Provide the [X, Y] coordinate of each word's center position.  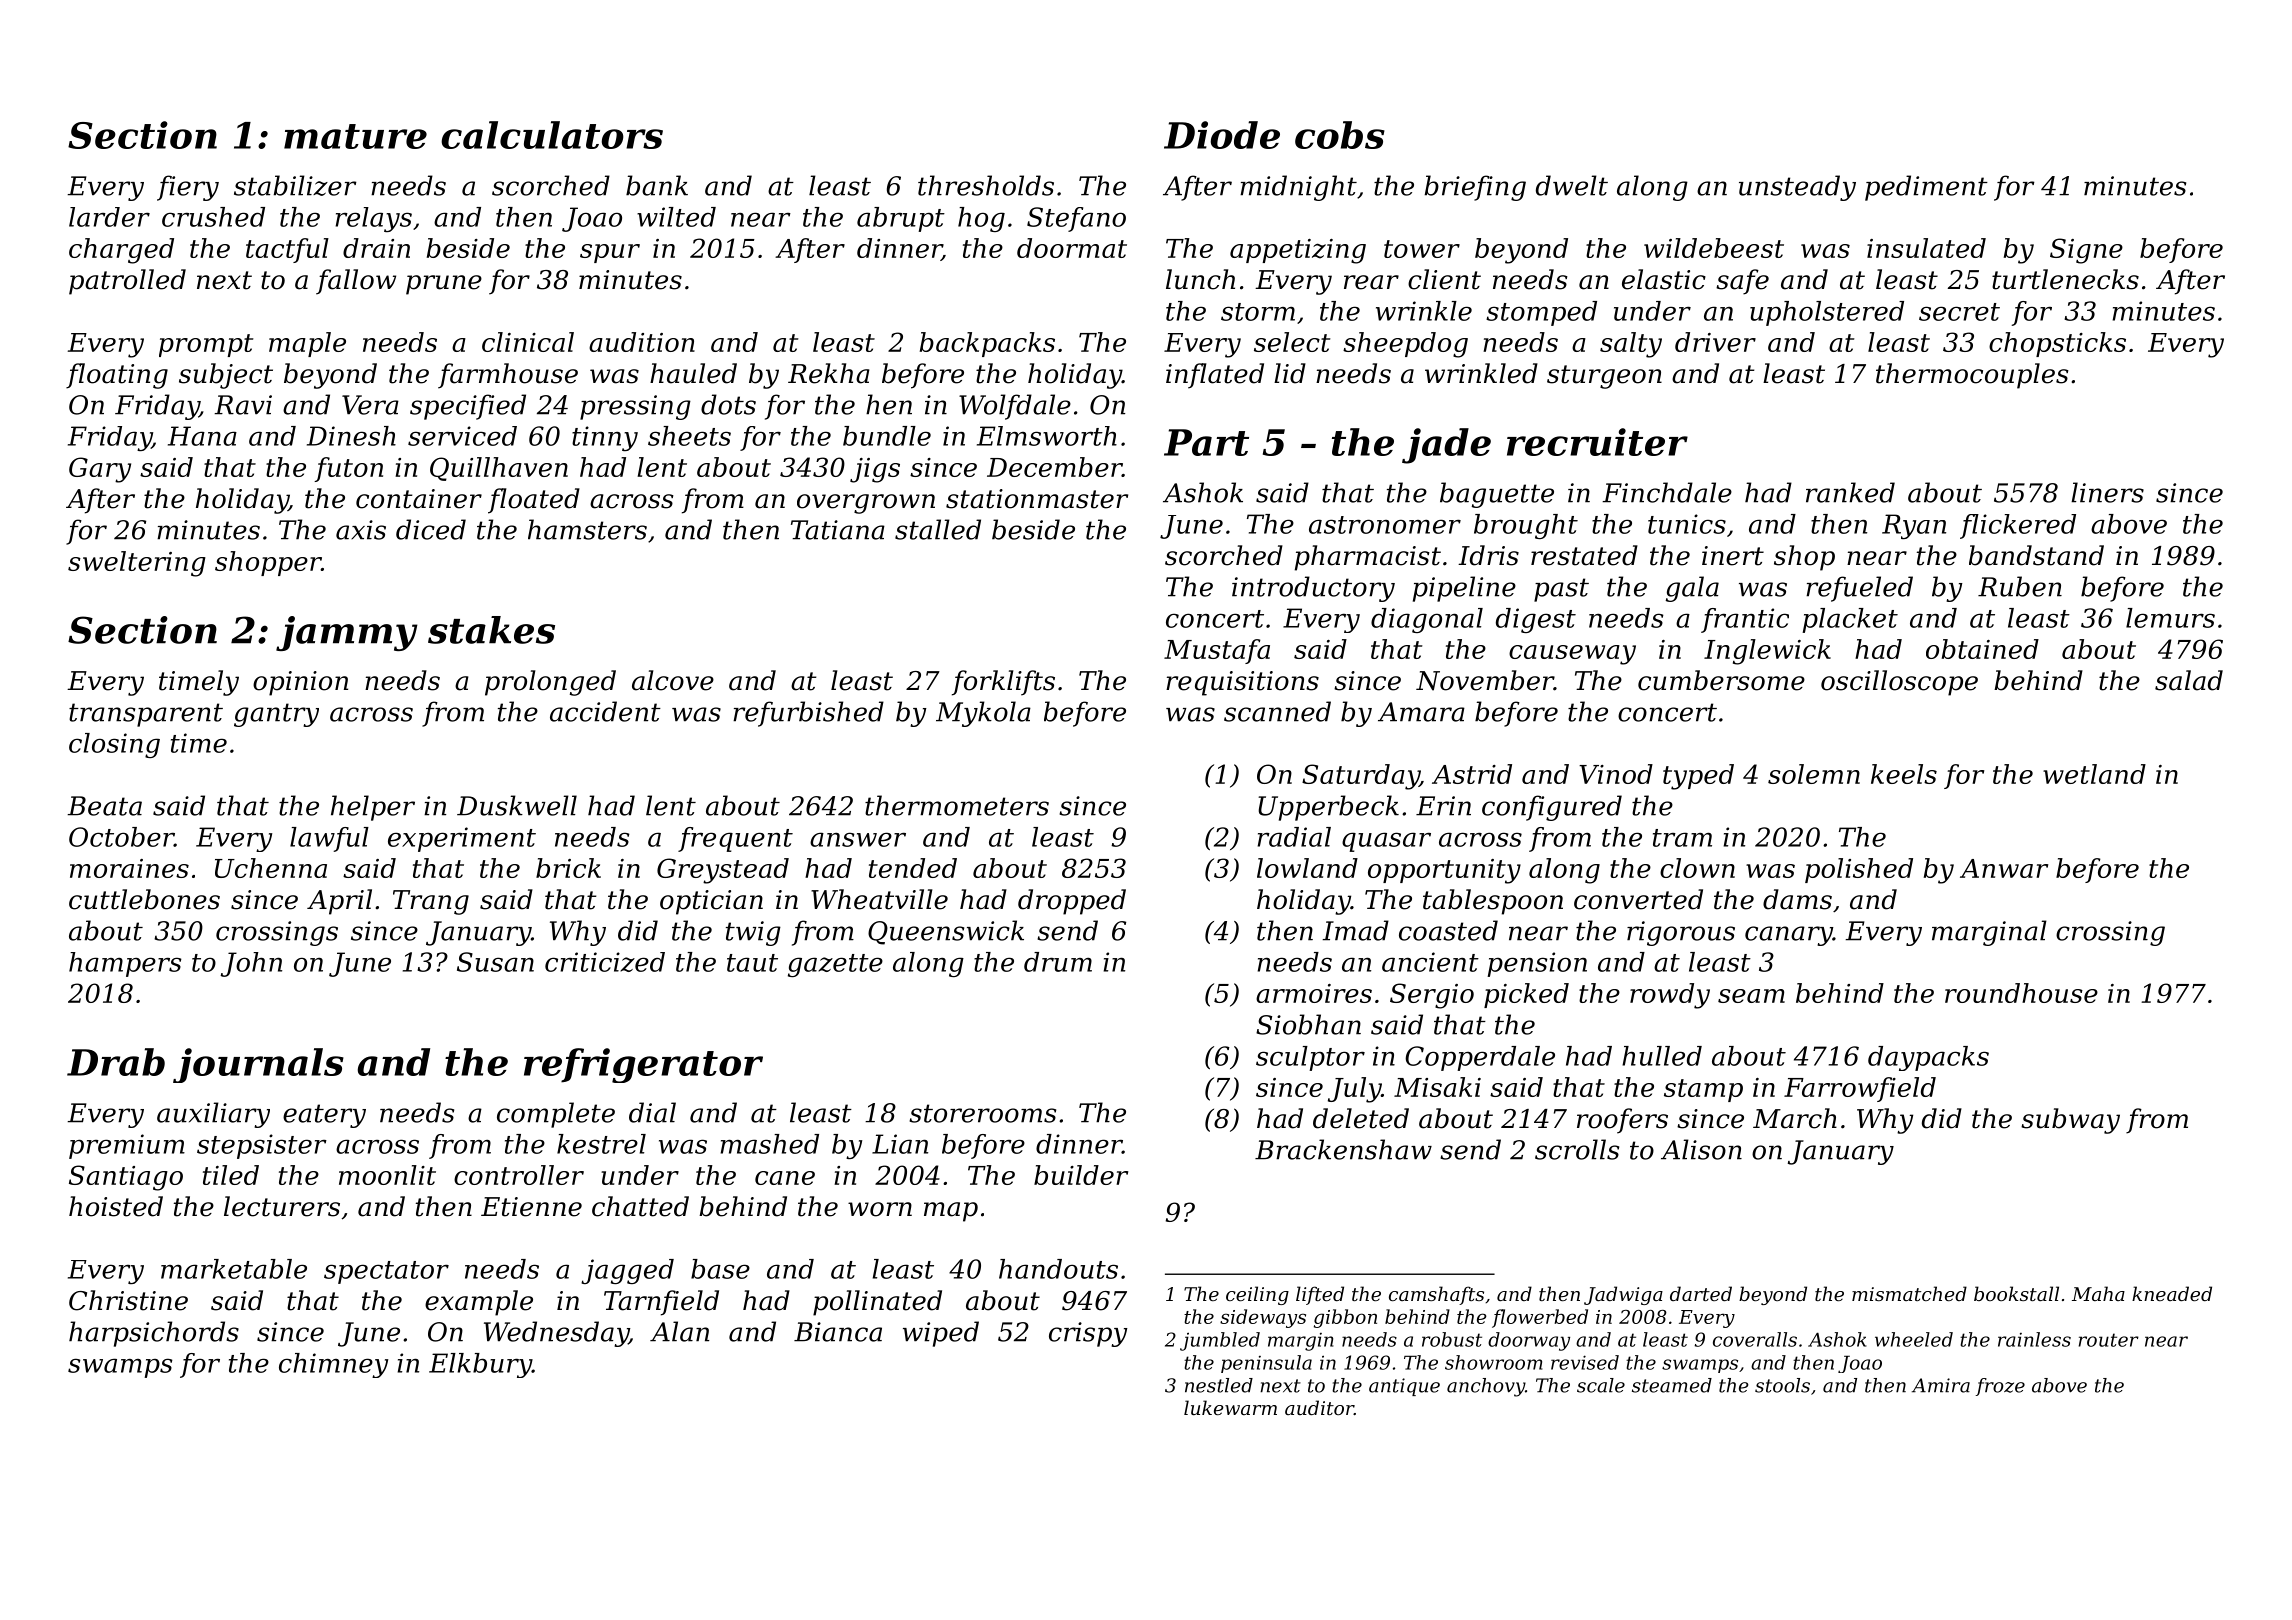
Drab [116, 1062]
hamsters [587, 529]
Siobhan [1308, 1024]
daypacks [1928, 1058]
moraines [129, 868]
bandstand [2036, 555]
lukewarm [1230, 1407]
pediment [1926, 188]
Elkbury [480, 1365]
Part [1206, 442]
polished [1859, 870]
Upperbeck [1328, 808]
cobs [1340, 135]
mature [355, 136]
